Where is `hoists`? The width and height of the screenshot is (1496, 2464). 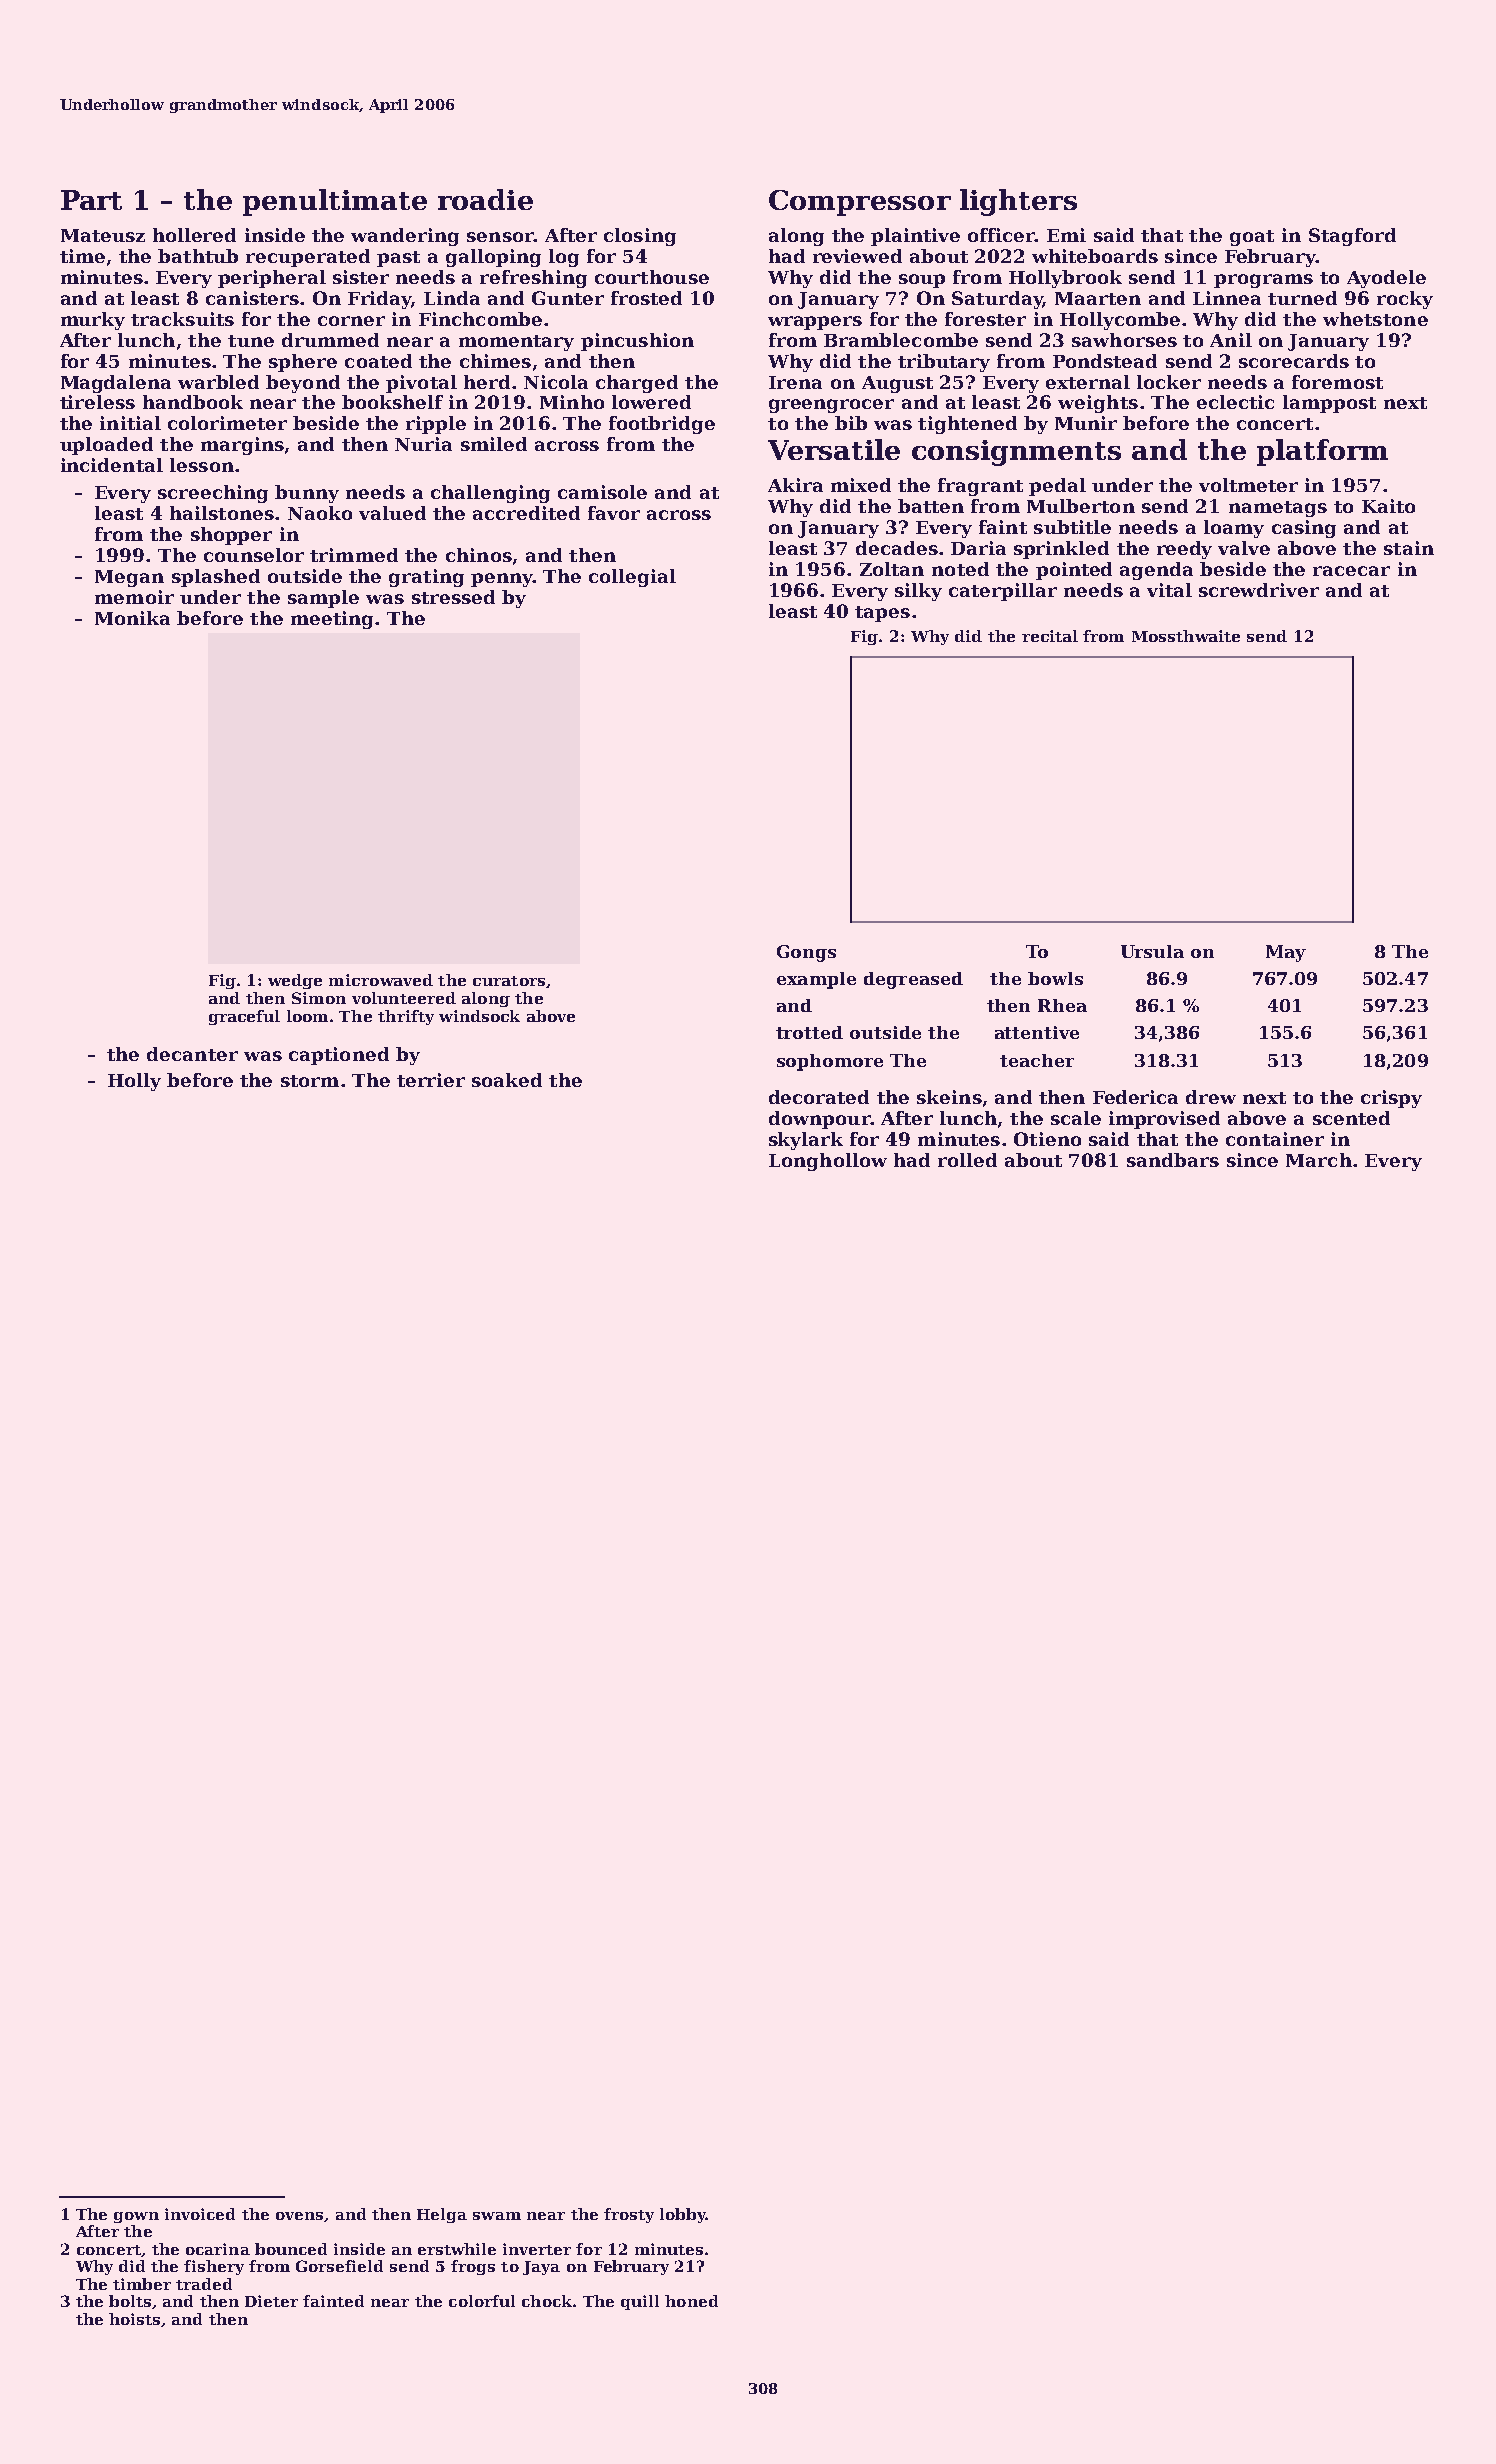 hoists is located at coordinates (134, 2319).
